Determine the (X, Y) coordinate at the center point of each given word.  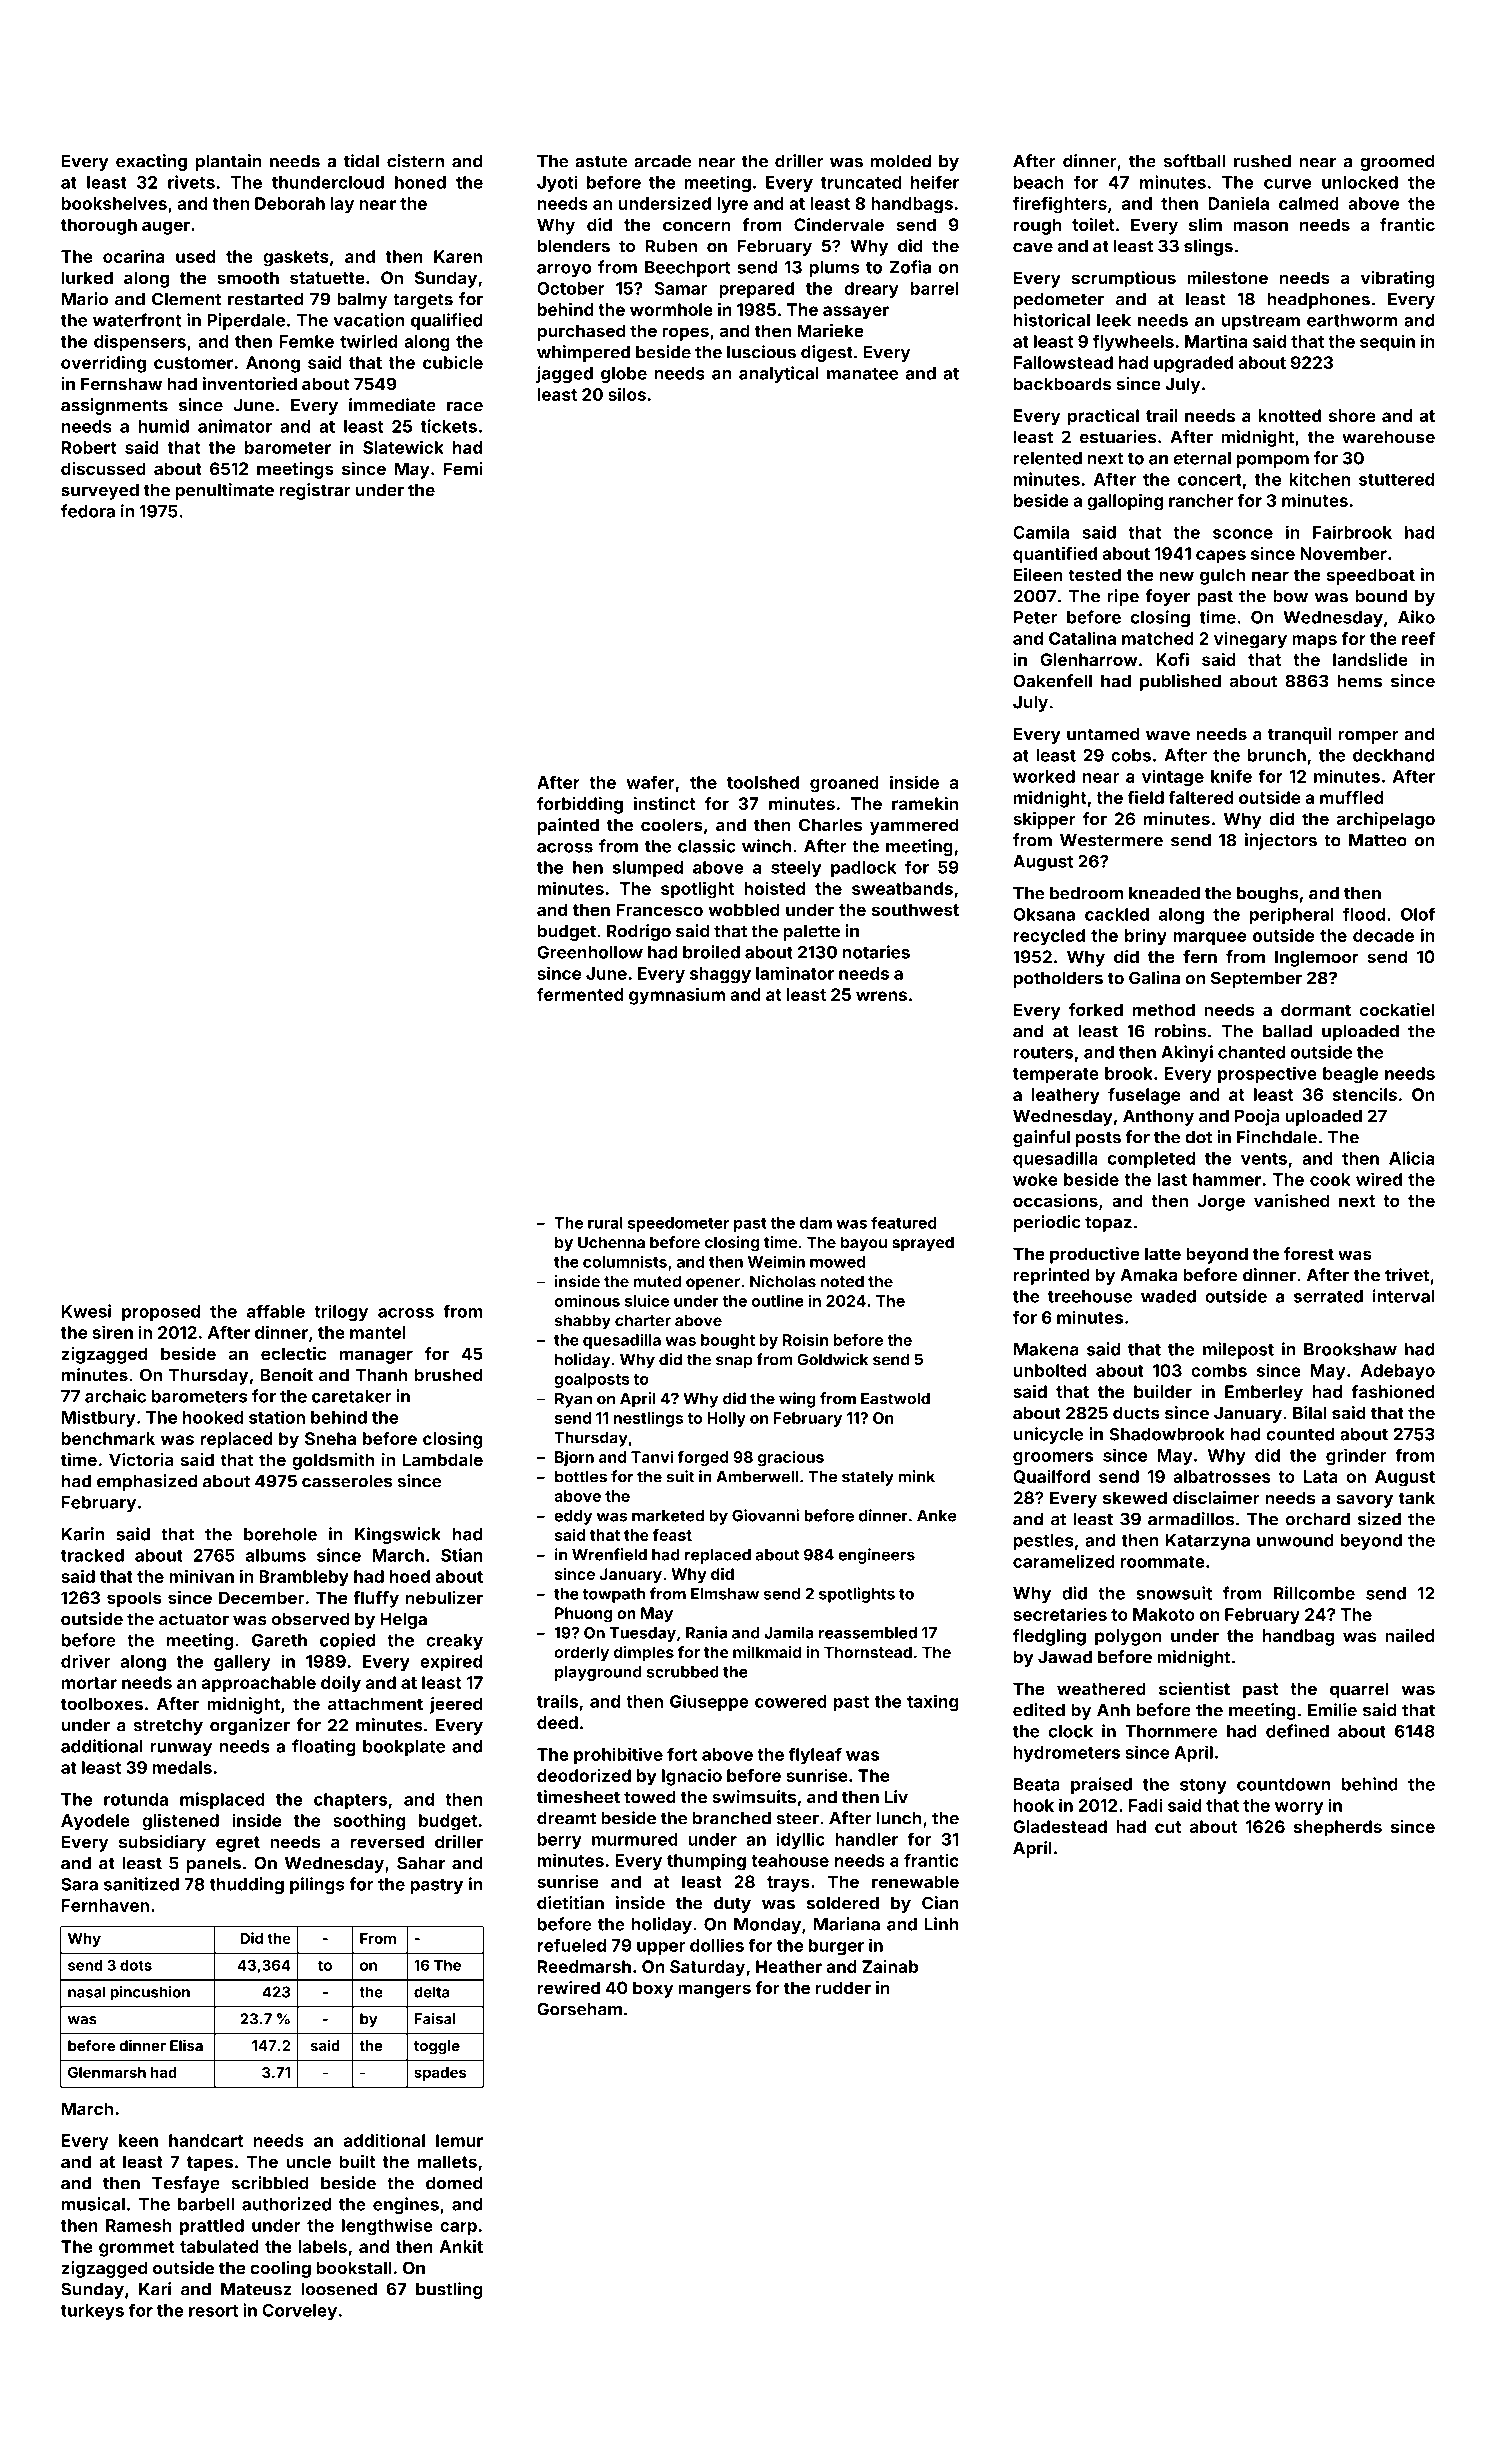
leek (1114, 320)
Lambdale (443, 1459)
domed (454, 2183)
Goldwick (832, 1359)
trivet (1407, 1275)
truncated (861, 182)
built (357, 2161)
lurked (87, 277)
